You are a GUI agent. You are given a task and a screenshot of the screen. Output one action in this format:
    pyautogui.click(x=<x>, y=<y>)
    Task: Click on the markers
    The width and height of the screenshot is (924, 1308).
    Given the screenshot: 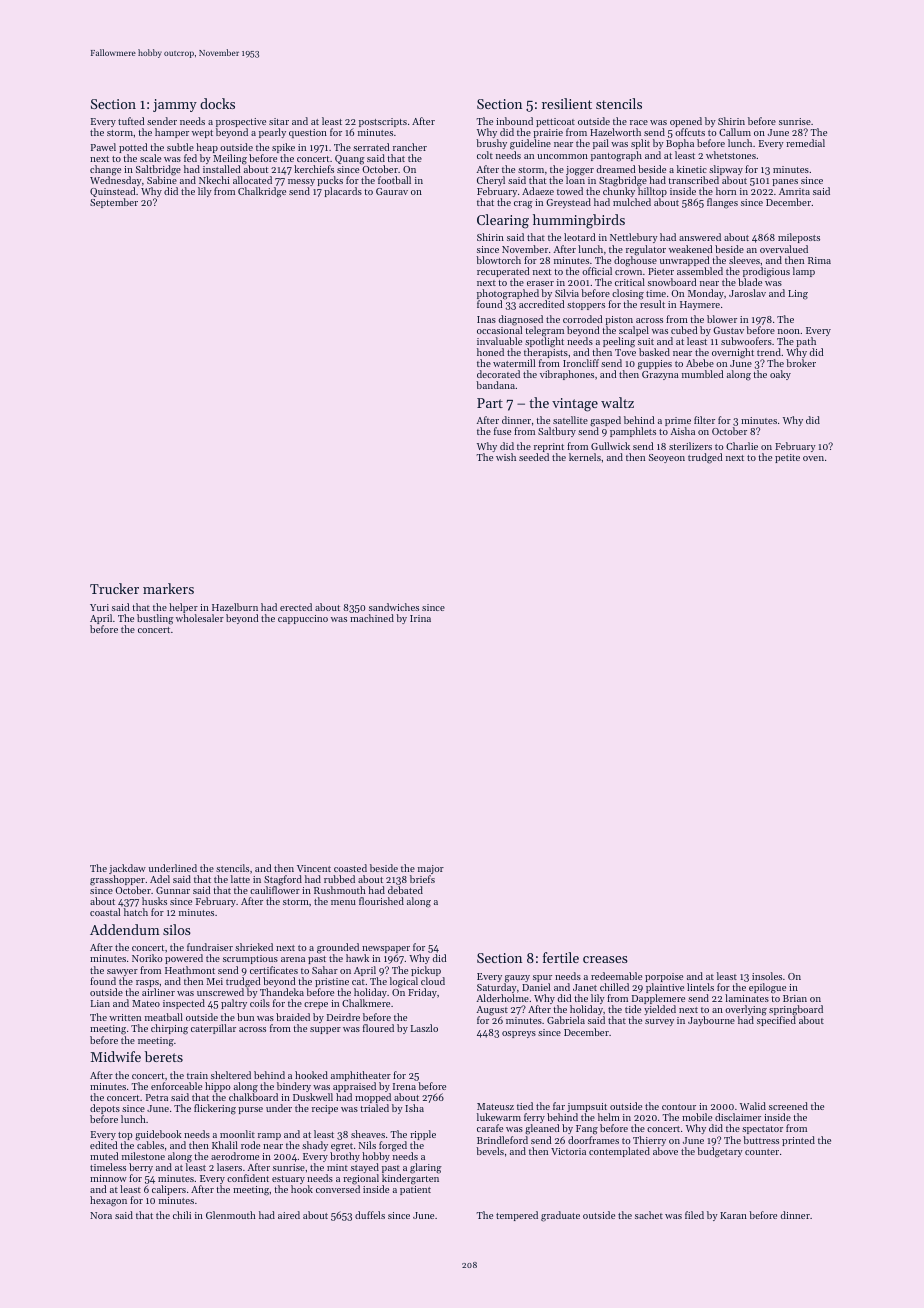 What is the action you would take?
    pyautogui.click(x=168, y=588)
